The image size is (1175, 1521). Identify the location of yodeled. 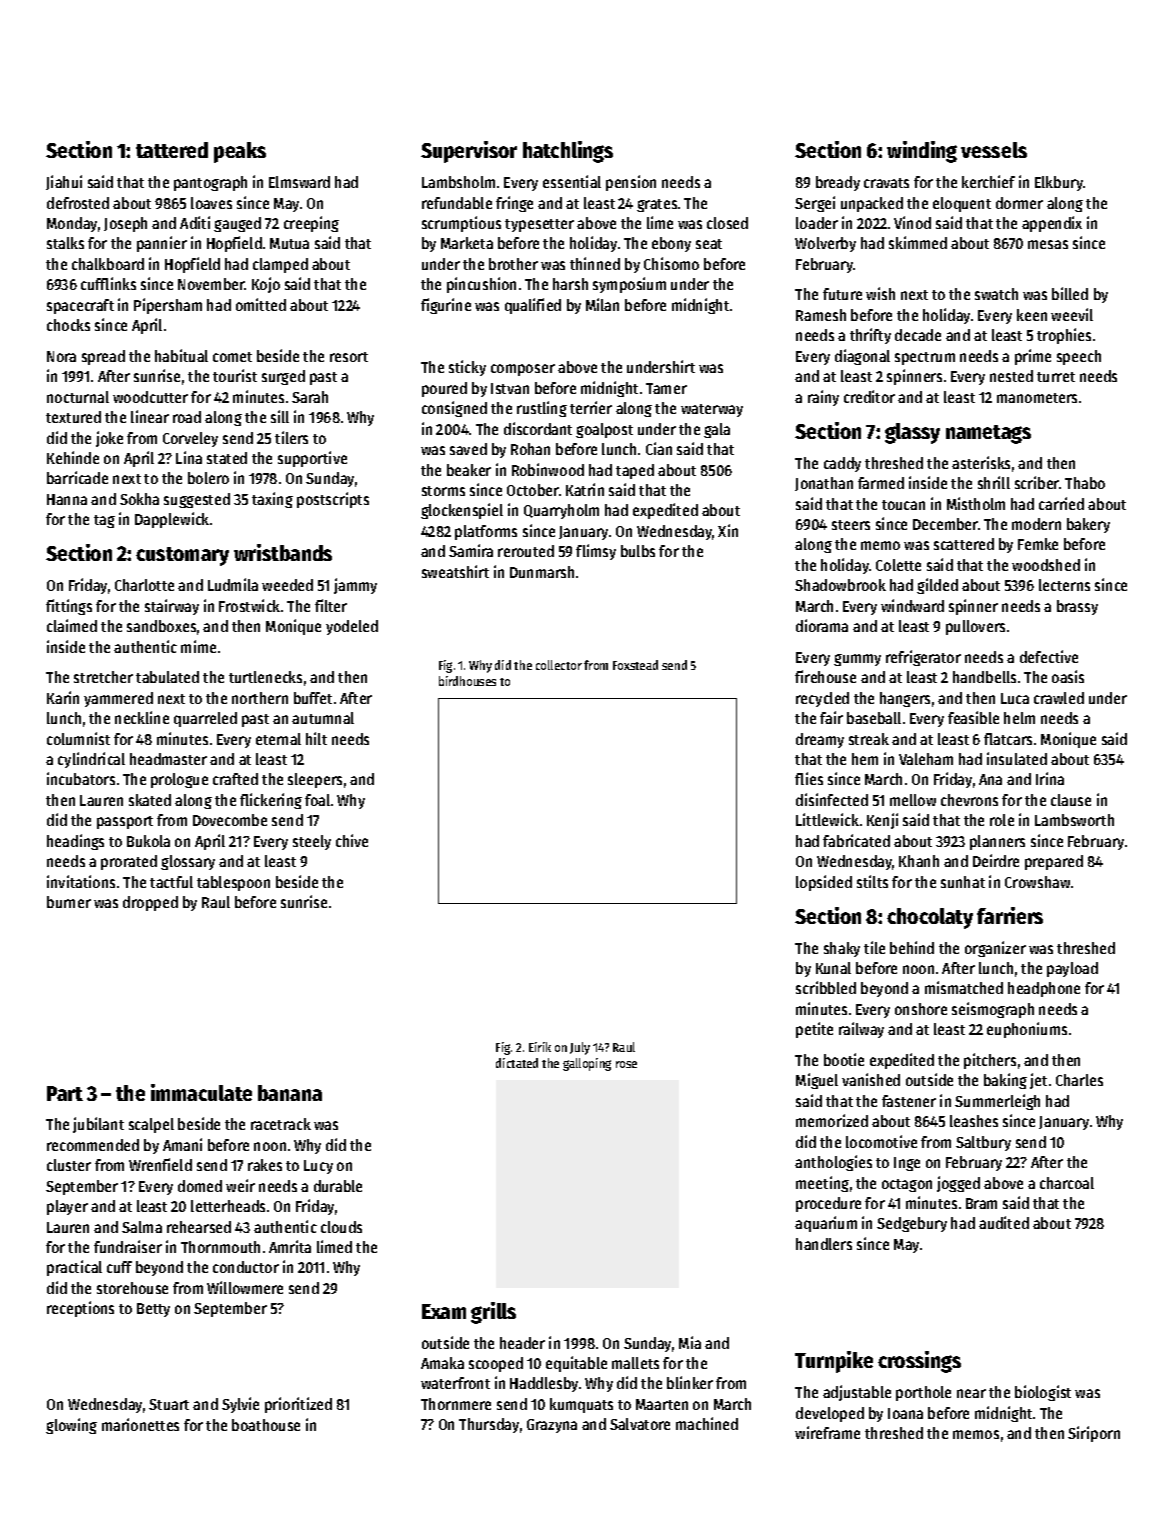
(352, 627).
